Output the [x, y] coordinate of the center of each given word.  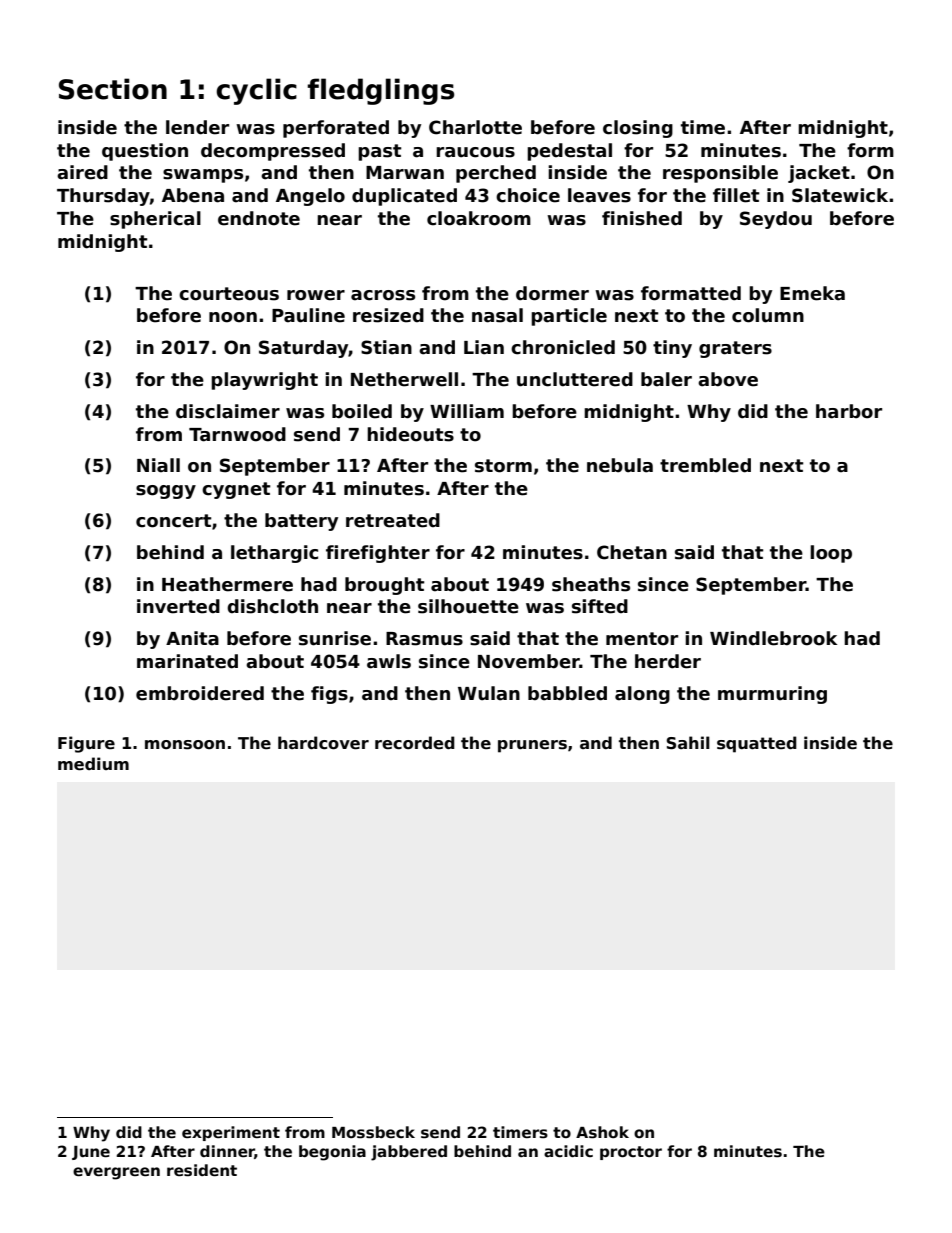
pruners [532, 746]
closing [638, 129]
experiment [231, 1133]
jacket [819, 174]
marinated [187, 661]
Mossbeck [373, 1132]
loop [831, 554]
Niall [158, 465]
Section [113, 89]
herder [668, 661]
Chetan [632, 552]
